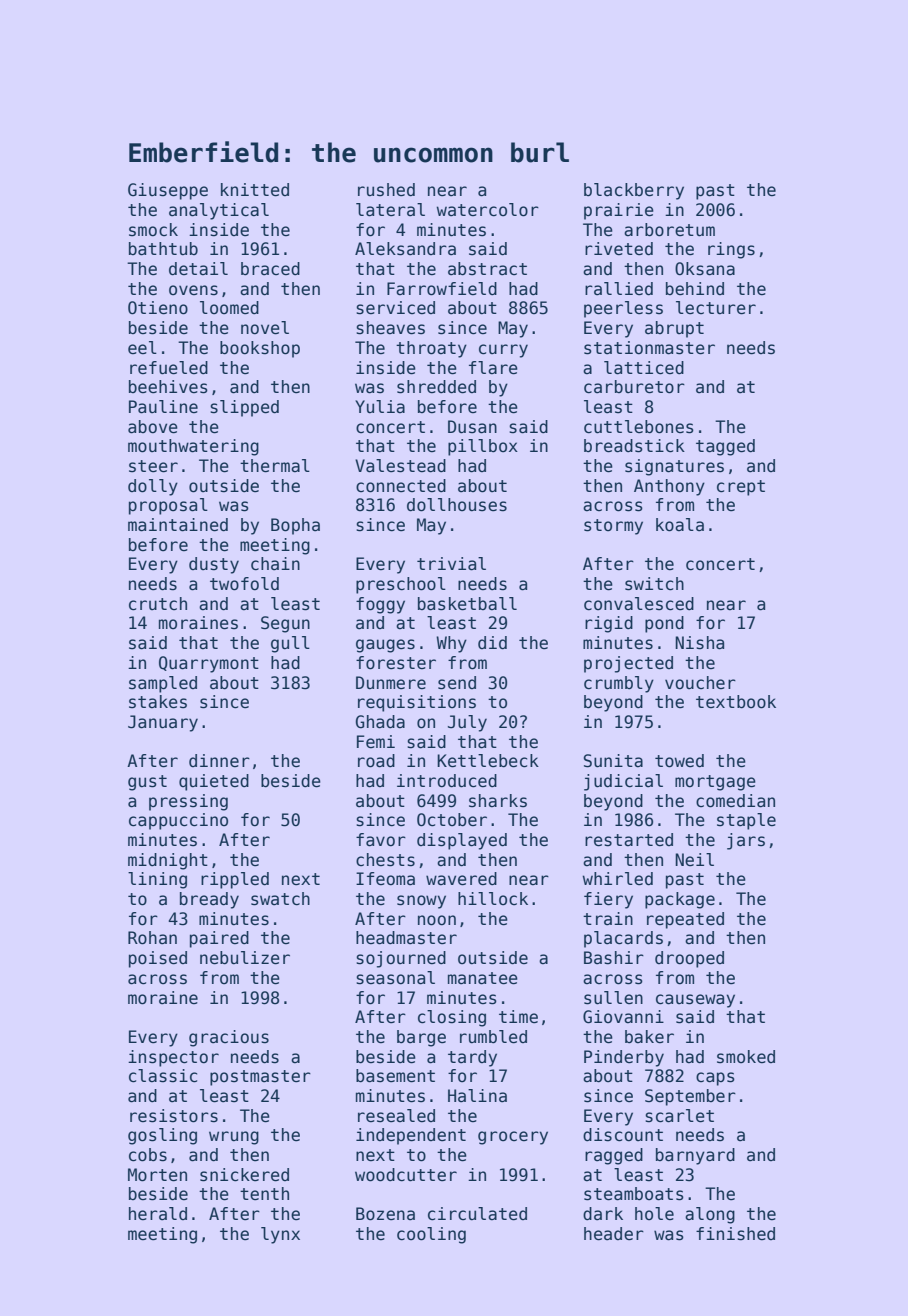  I want to click on basketball, so click(467, 604).
